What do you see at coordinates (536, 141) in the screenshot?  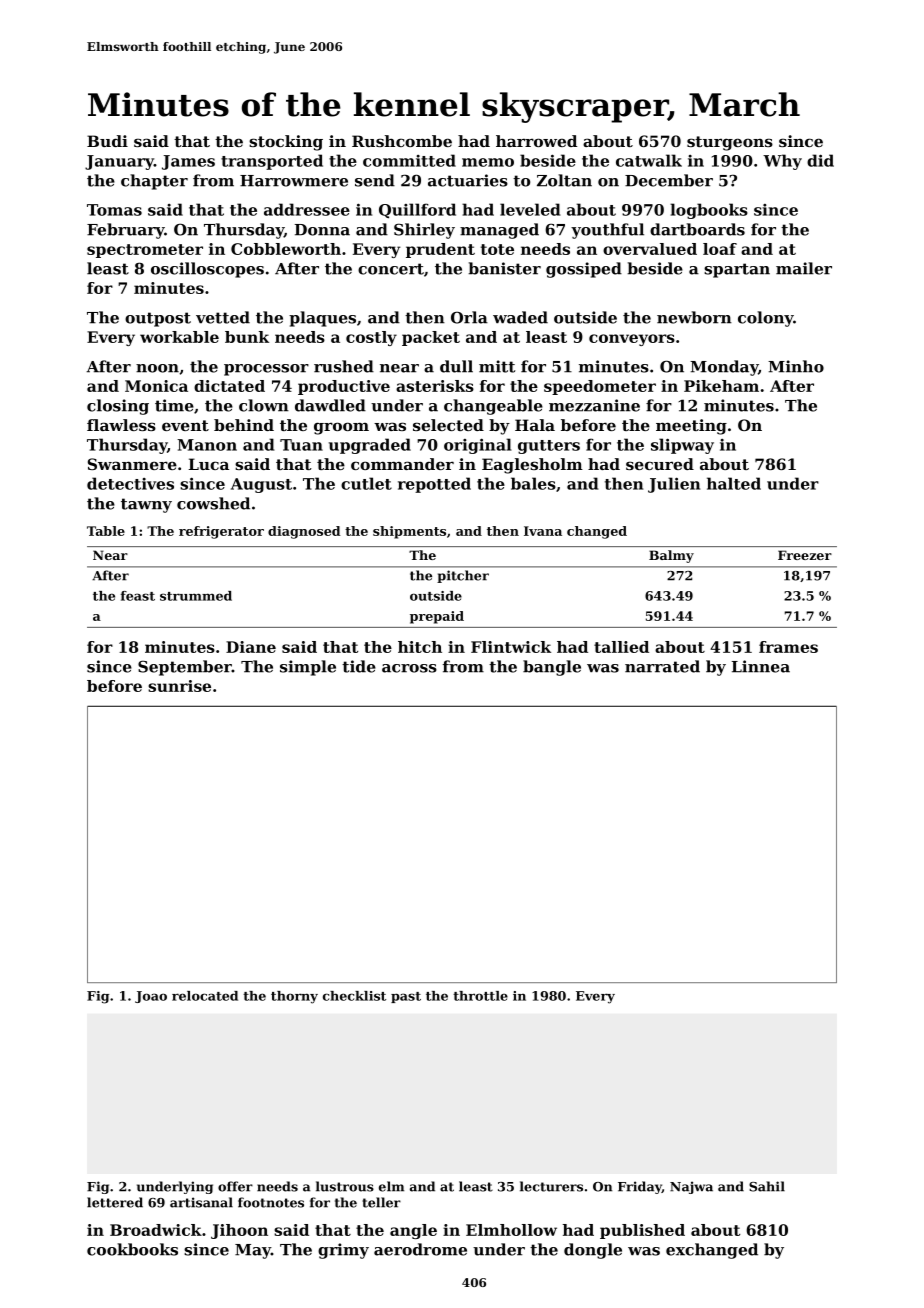 I see `harrowed` at bounding box center [536, 141].
